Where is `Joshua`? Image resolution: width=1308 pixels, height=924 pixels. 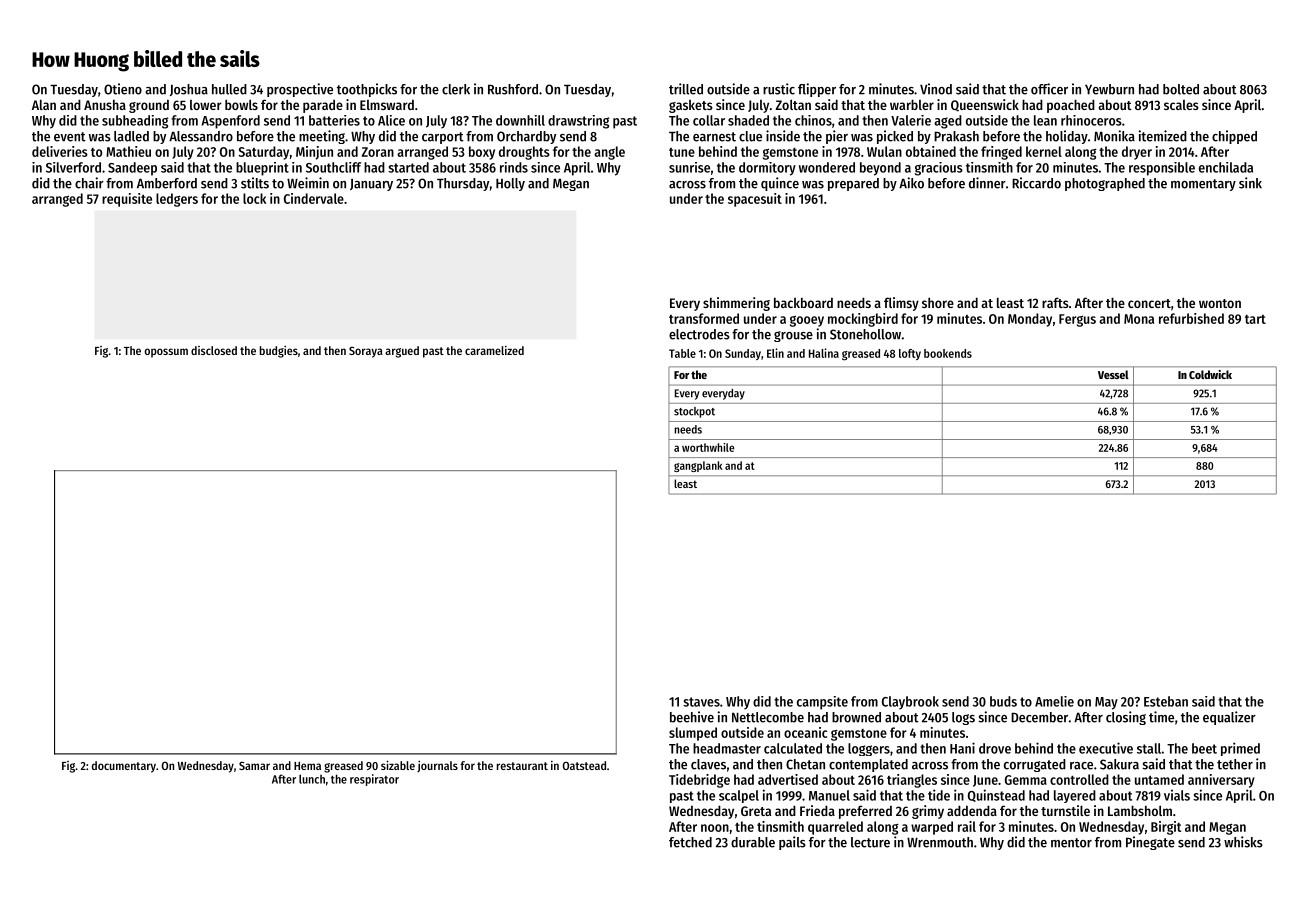 Joshua is located at coordinates (189, 90).
